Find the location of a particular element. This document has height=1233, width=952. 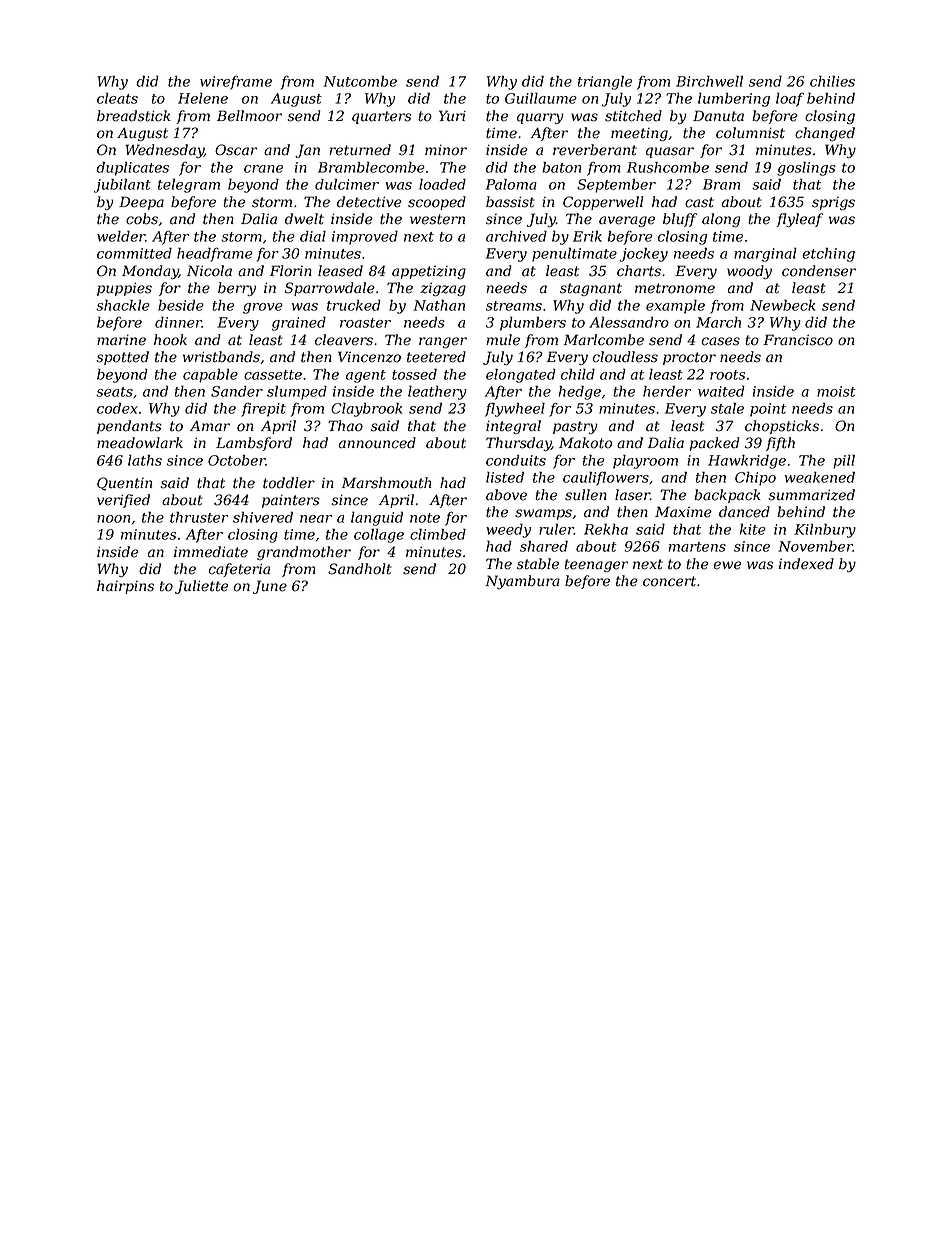

Lambsford is located at coordinates (254, 444).
